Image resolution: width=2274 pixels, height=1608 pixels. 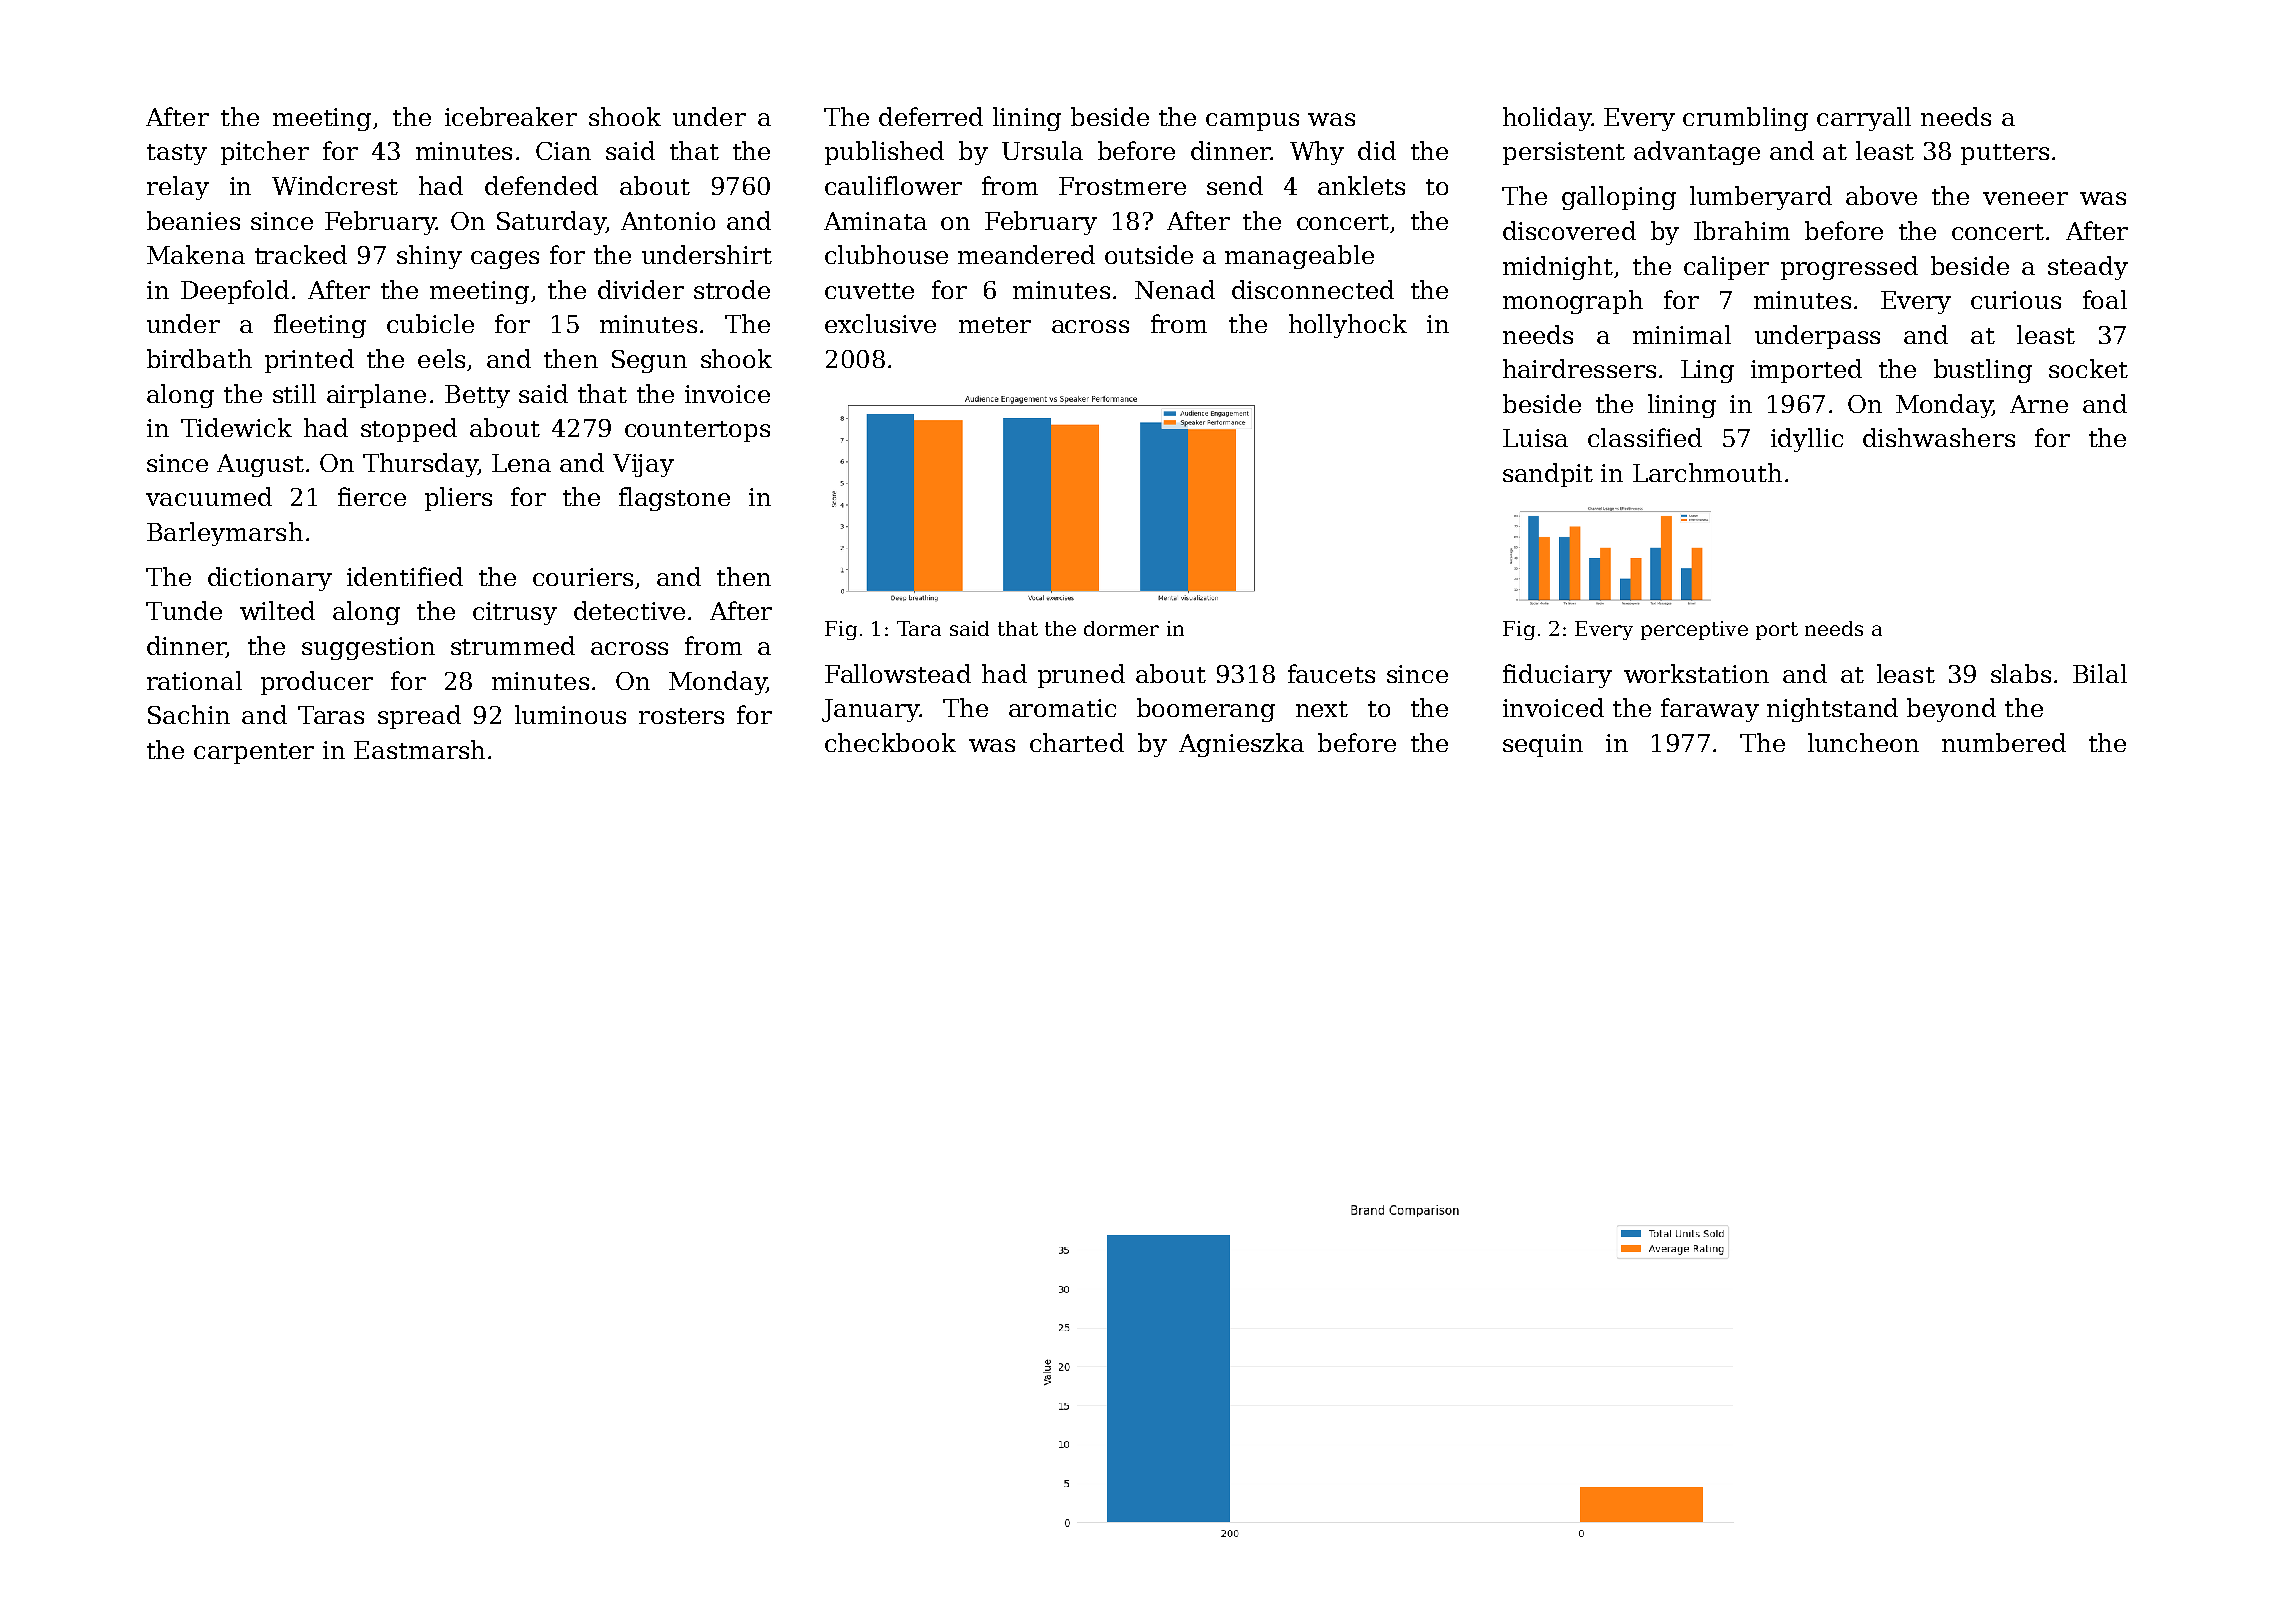 I want to click on anklets, so click(x=1361, y=185).
